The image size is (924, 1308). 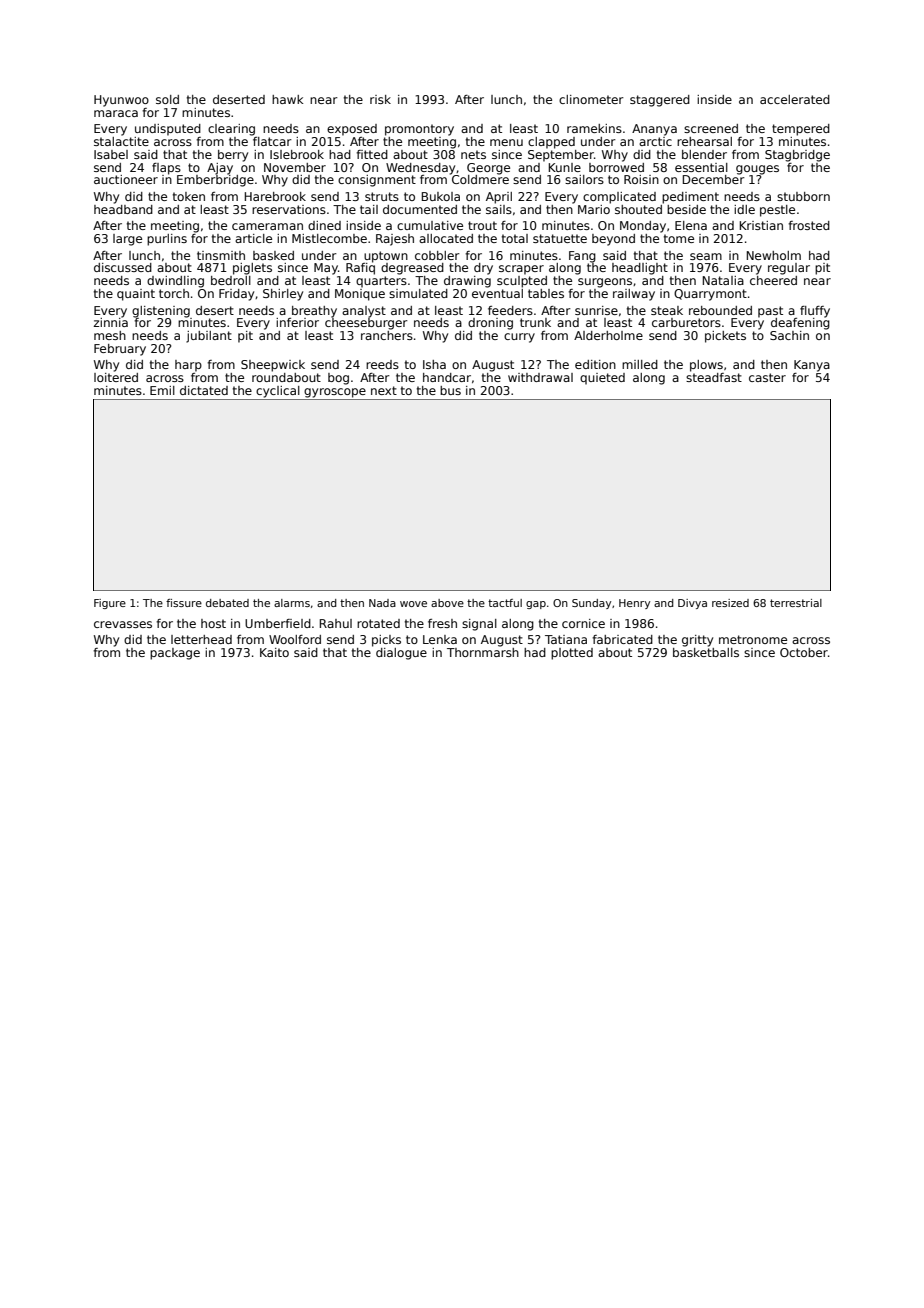 I want to click on screened, so click(x=711, y=128).
